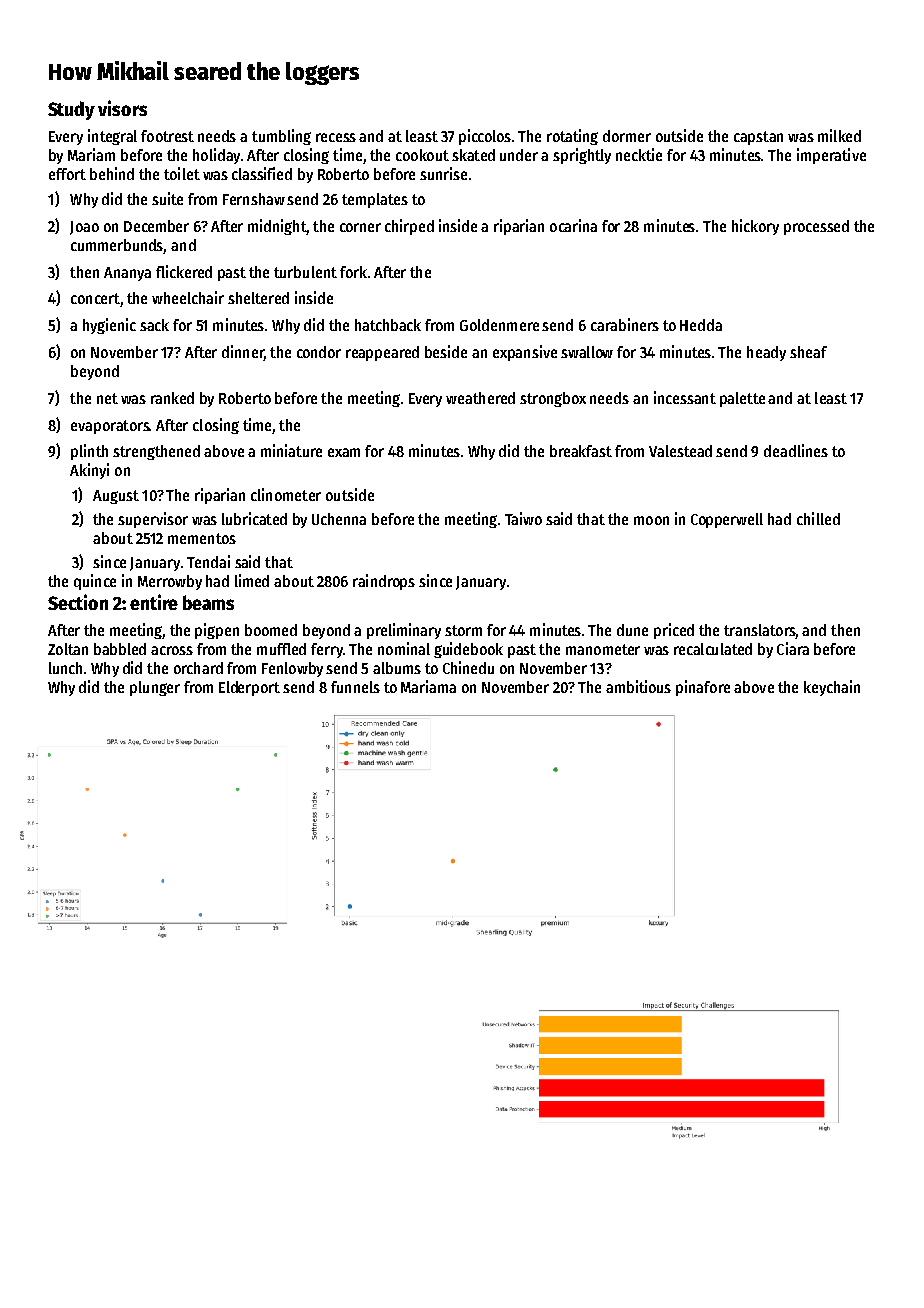 Image resolution: width=924 pixels, height=1308 pixels. Describe the element at coordinates (808, 352) in the image. I see `sheaf` at that location.
